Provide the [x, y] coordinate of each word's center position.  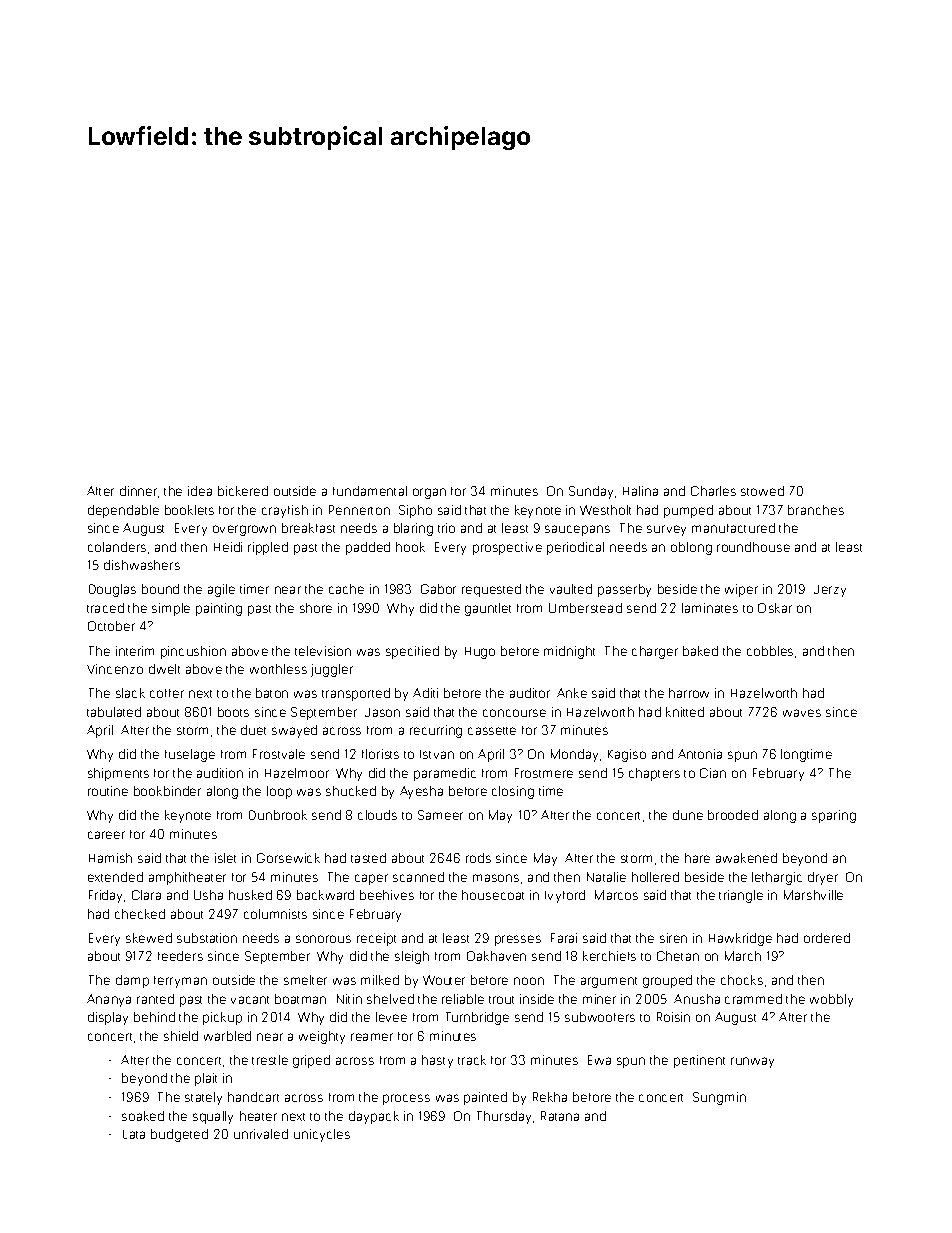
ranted [155, 999]
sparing [834, 816]
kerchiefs [609, 956]
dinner [138, 491]
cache [346, 589]
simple [171, 609]
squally [213, 1117]
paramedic [445, 774]
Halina [640, 491]
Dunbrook [278, 815]
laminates [710, 608]
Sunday [591, 492]
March [743, 956]
